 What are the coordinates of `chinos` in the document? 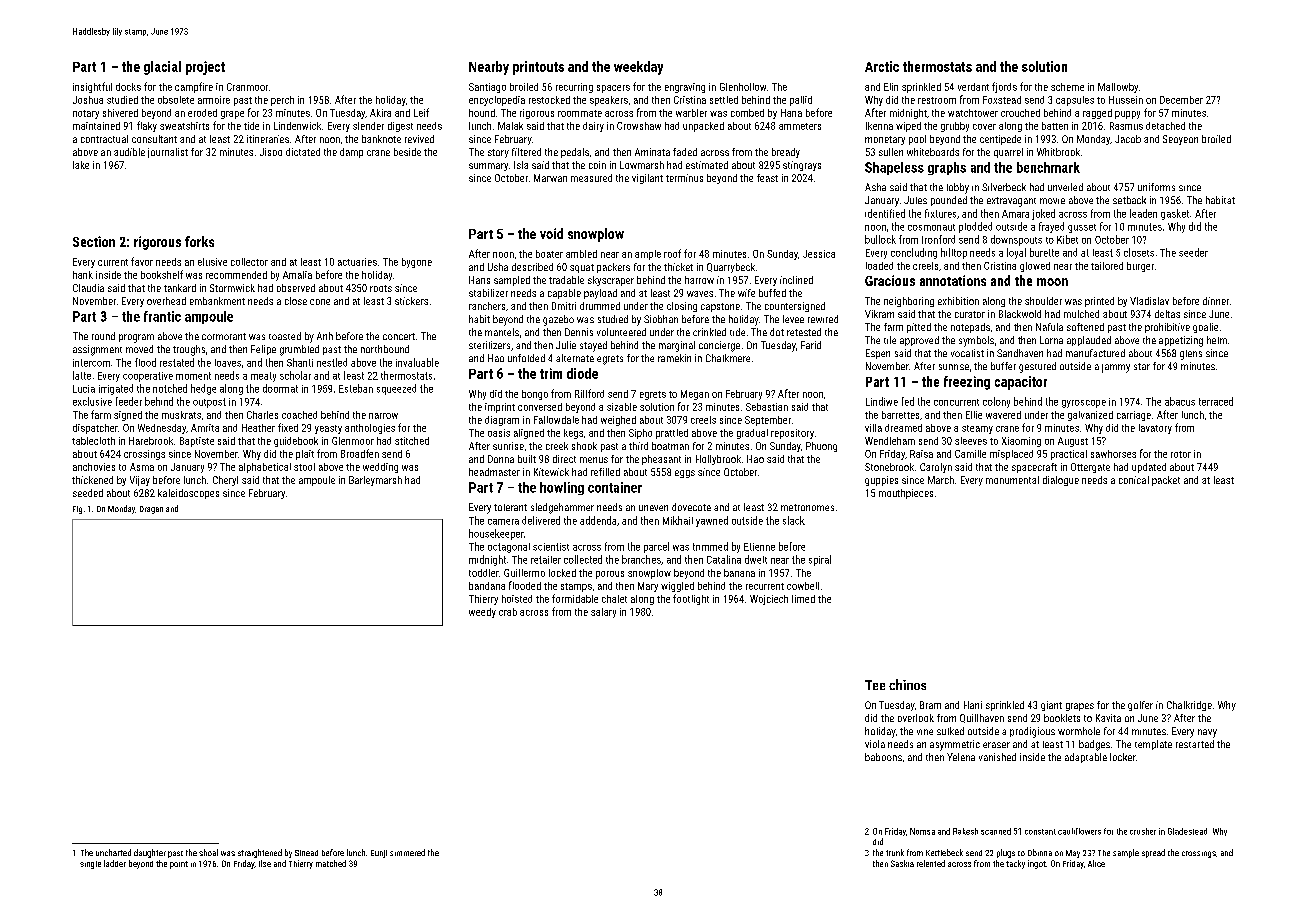 It's located at (907, 684).
